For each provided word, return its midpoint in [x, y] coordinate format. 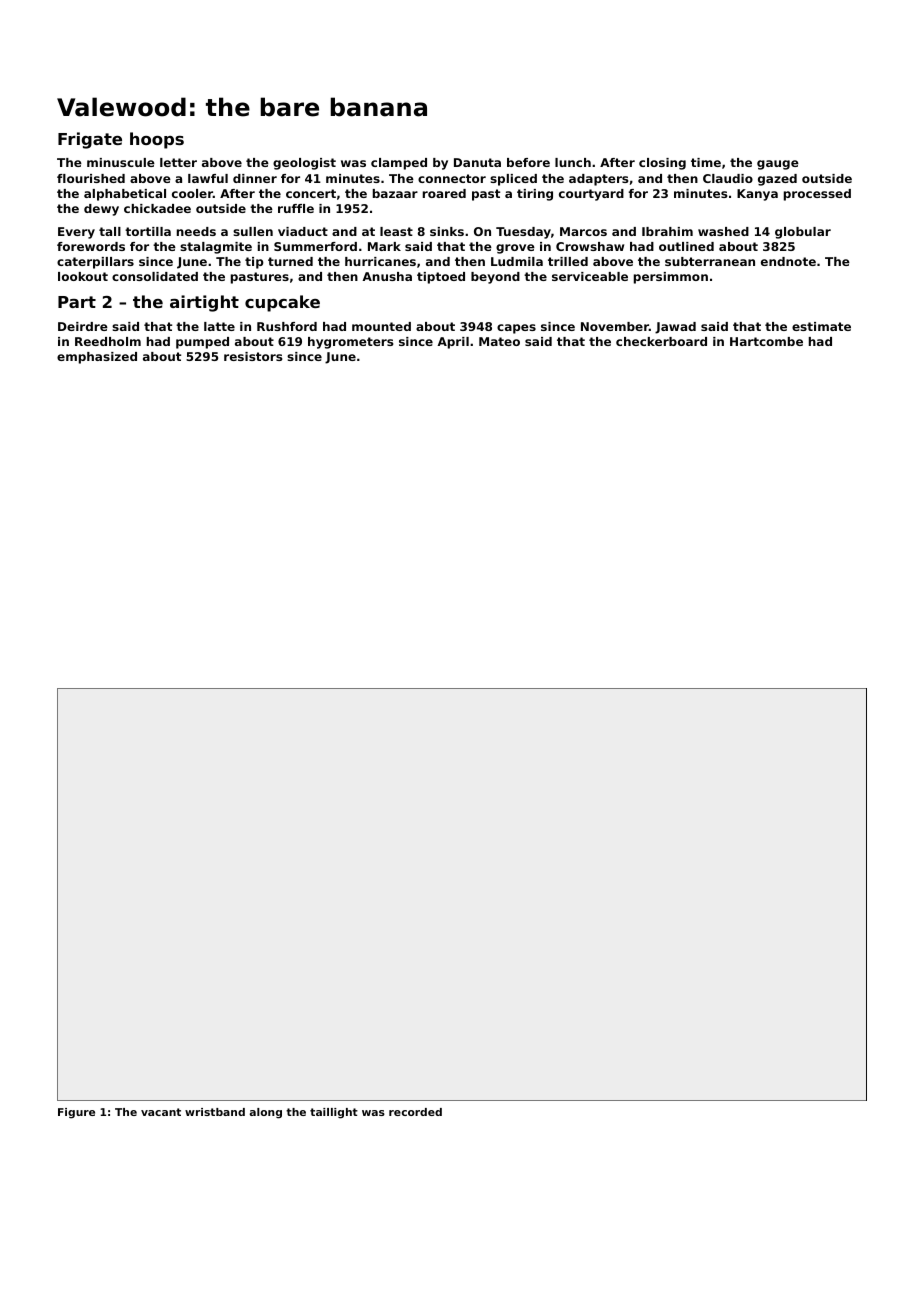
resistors [253, 356]
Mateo [499, 341]
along [266, 1113]
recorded [415, 1112]
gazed [777, 180]
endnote [788, 261]
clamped [399, 164]
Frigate [90, 140]
